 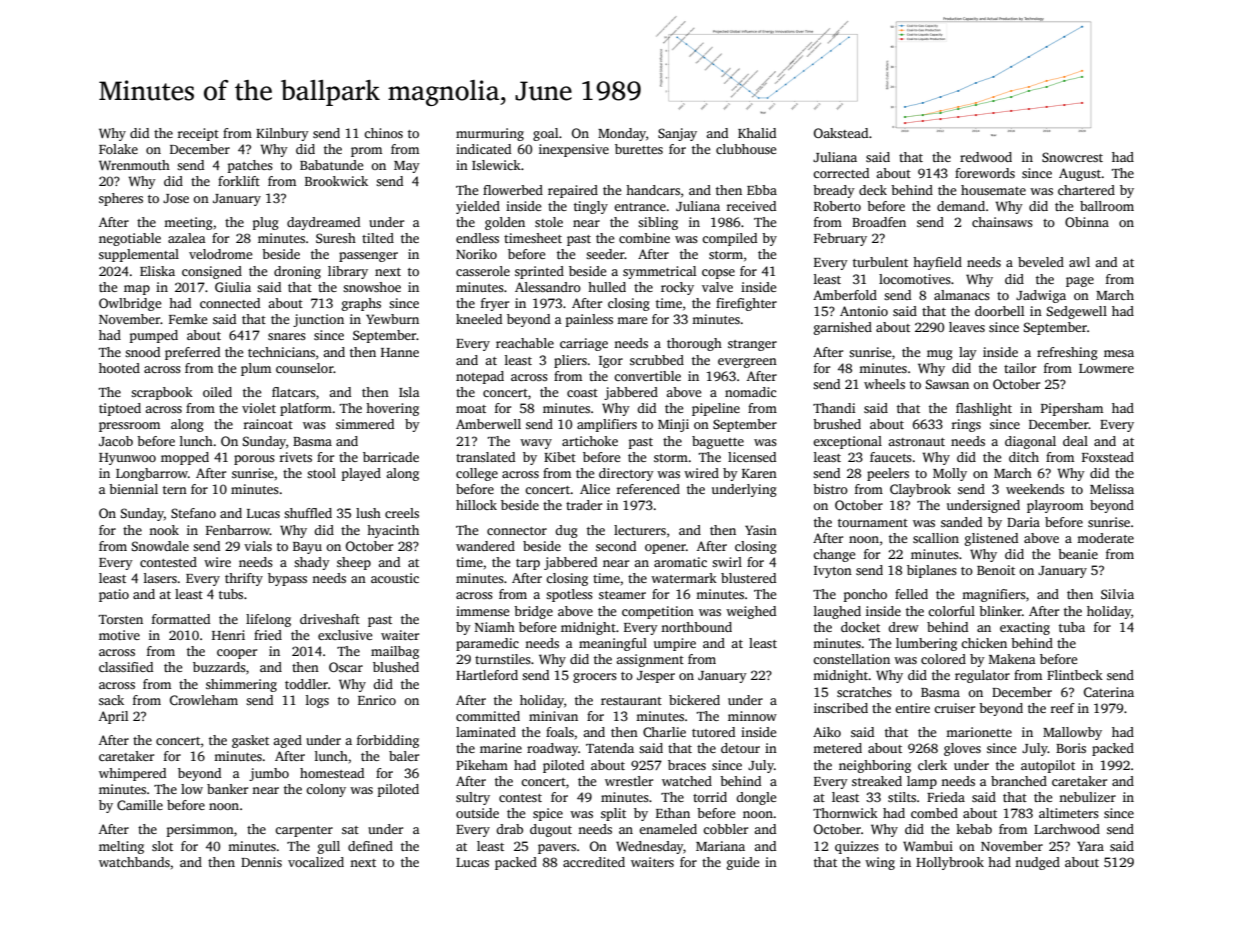 I want to click on Jesper, so click(x=656, y=677).
